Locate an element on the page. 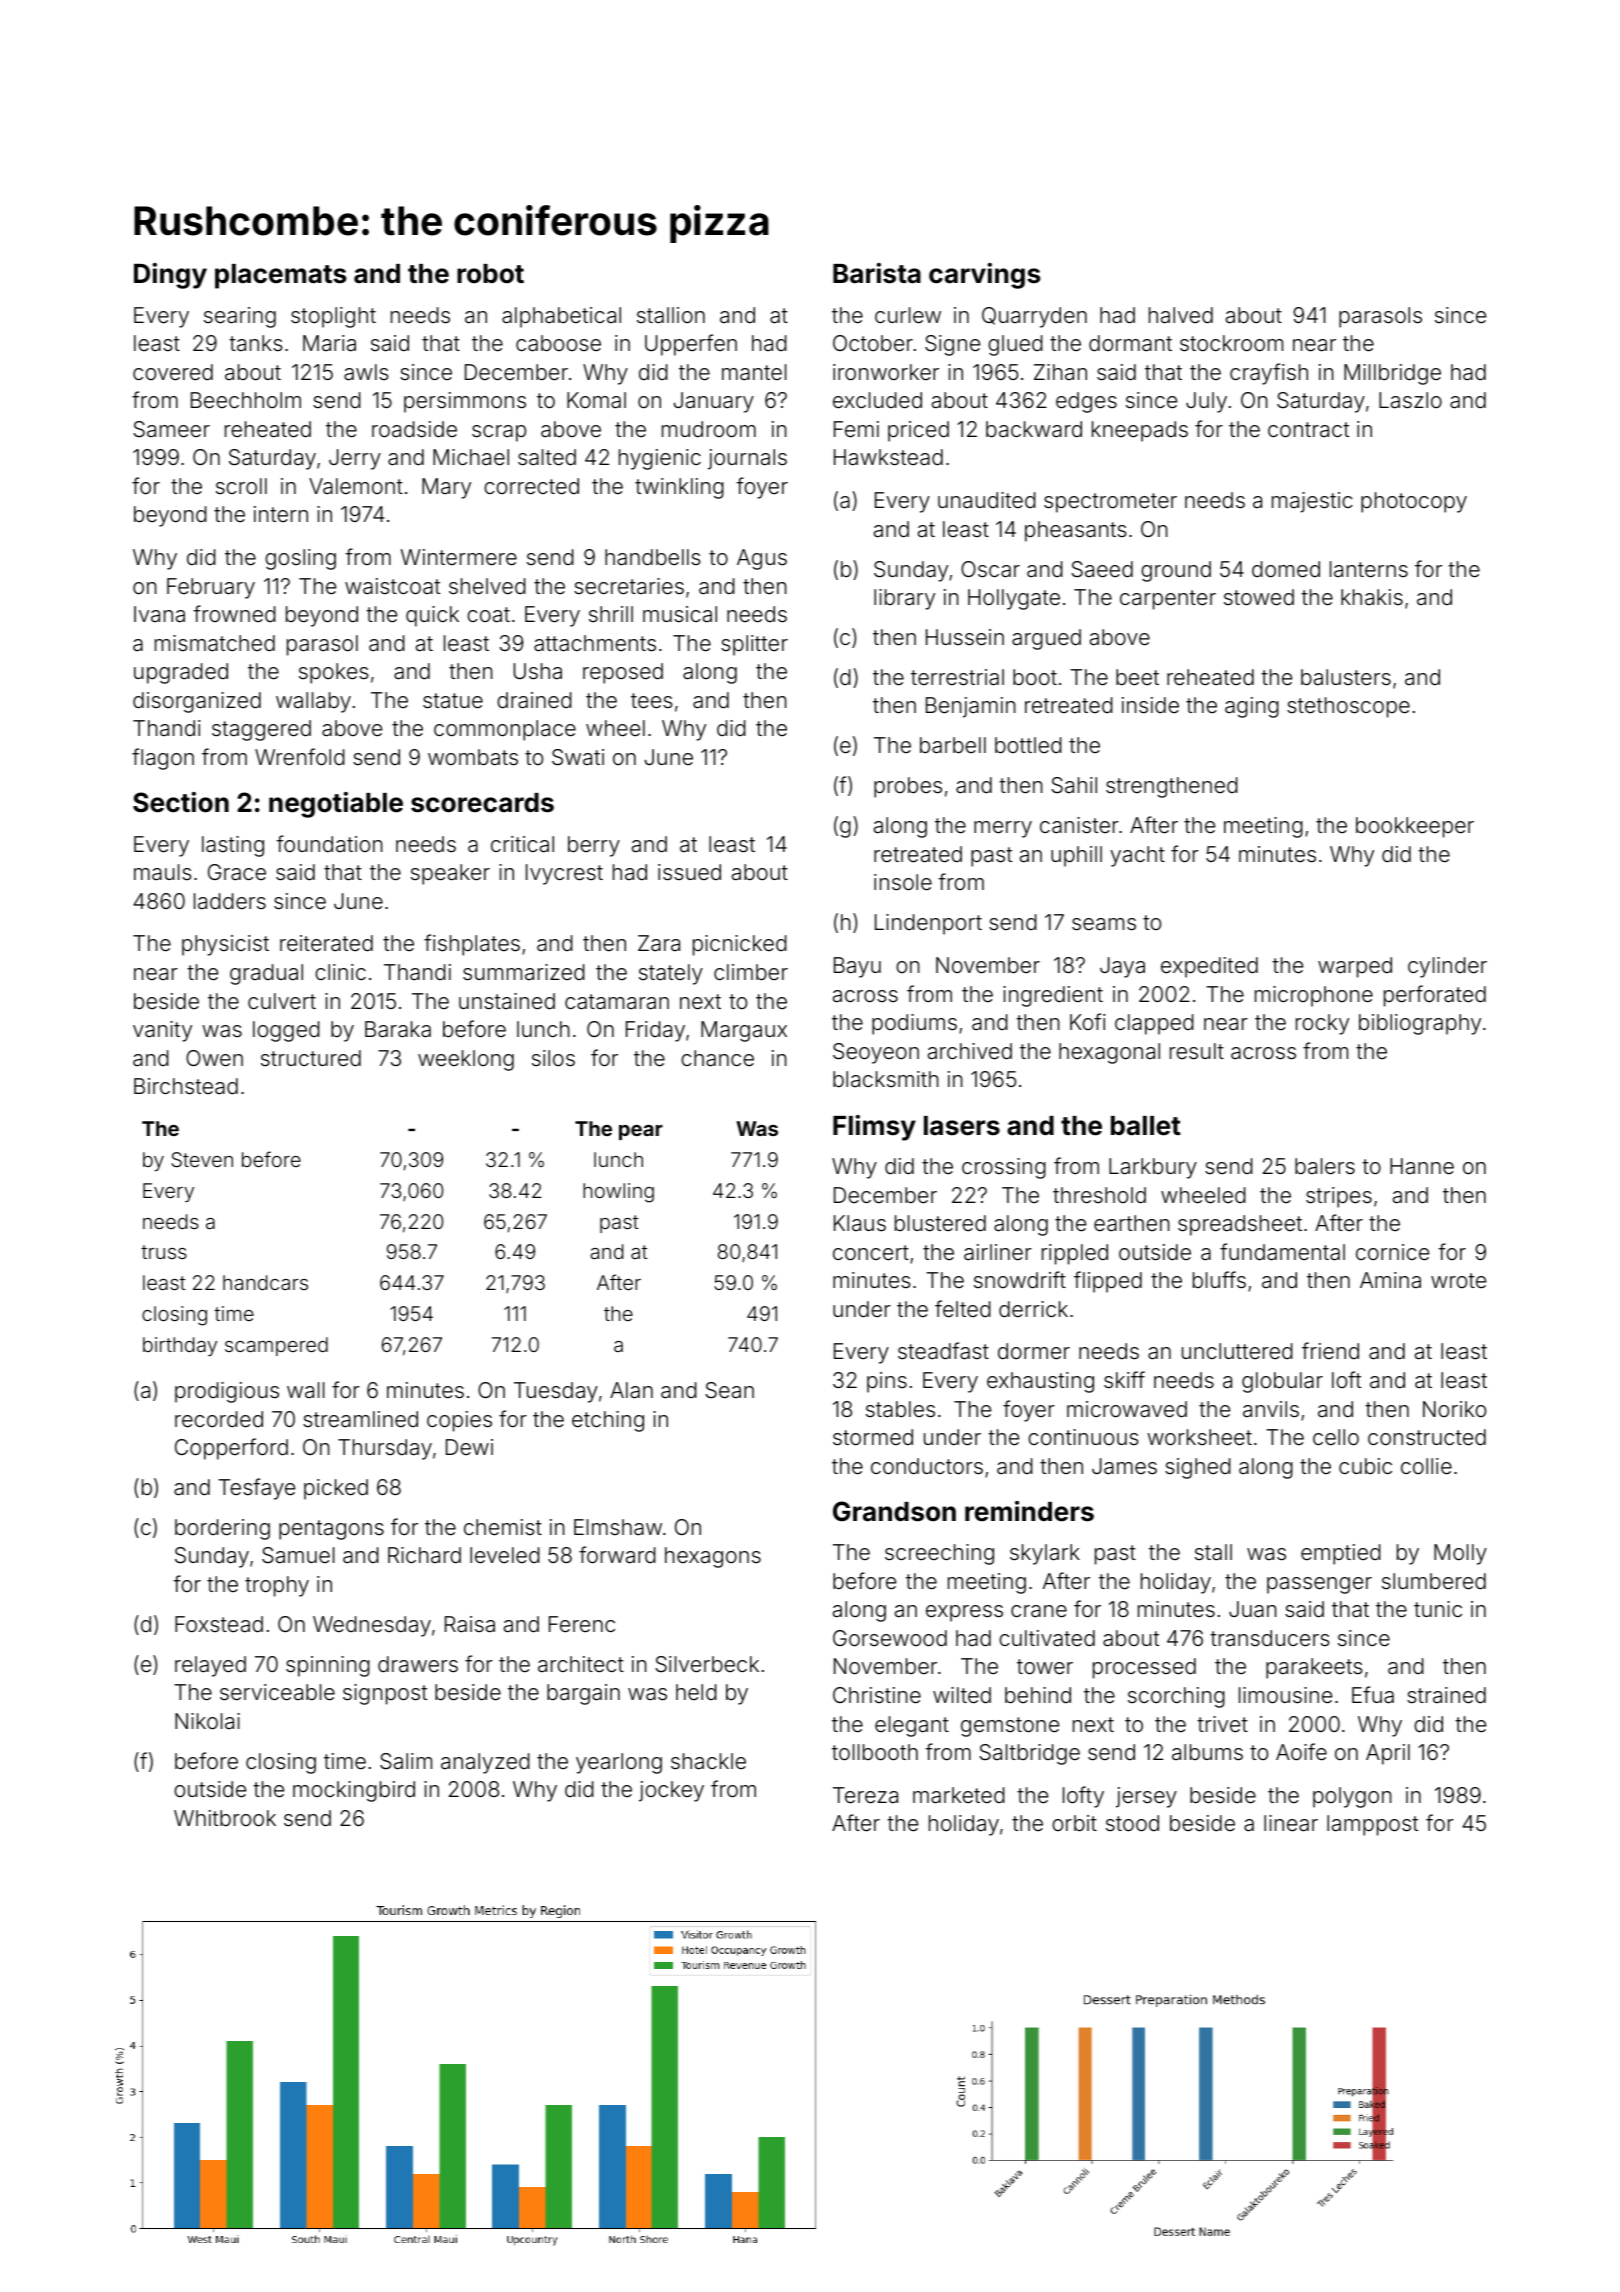  covered is located at coordinates (173, 372).
